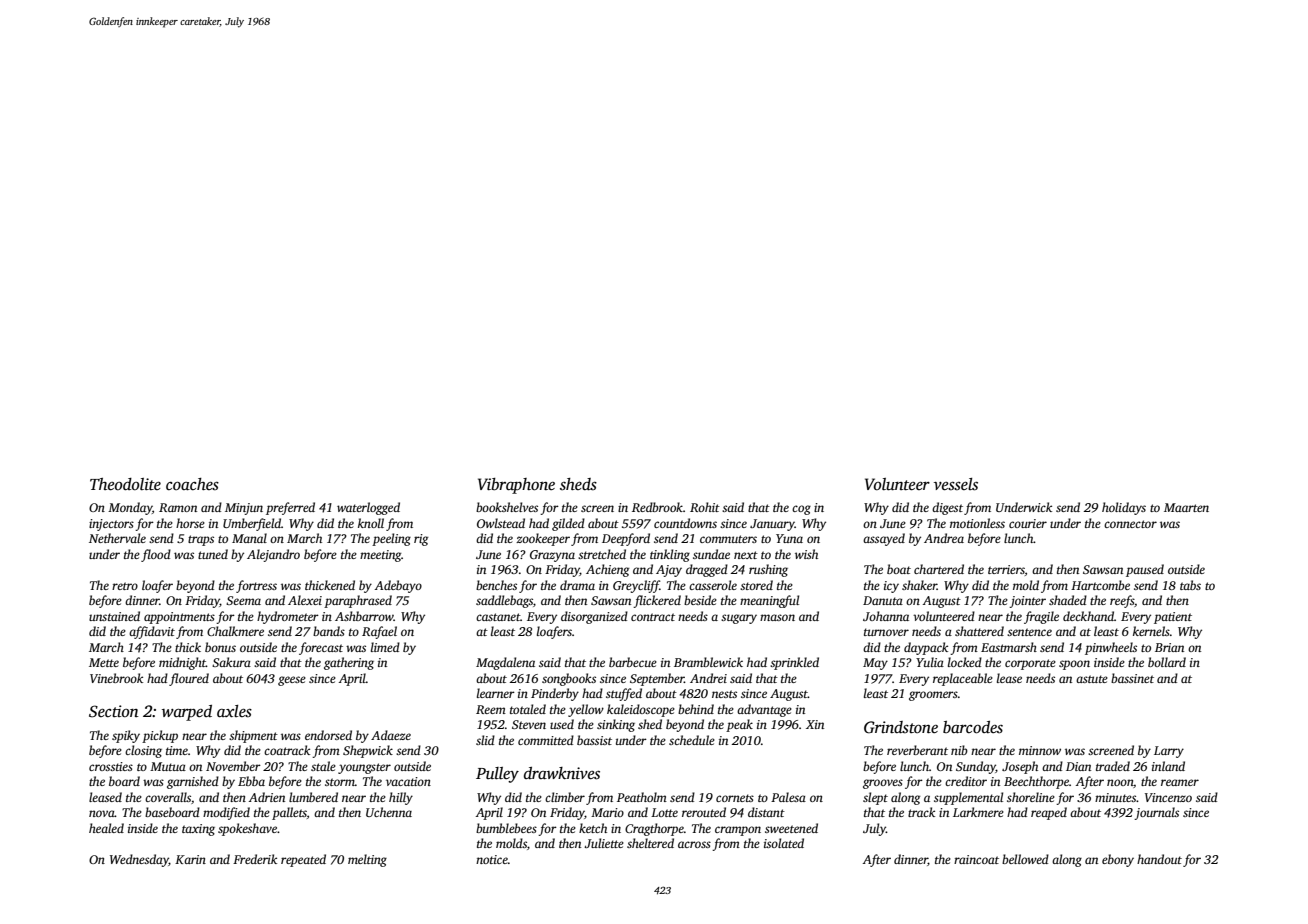 The height and width of the screenshot is (924, 1308). I want to click on coaches, so click(192, 484).
